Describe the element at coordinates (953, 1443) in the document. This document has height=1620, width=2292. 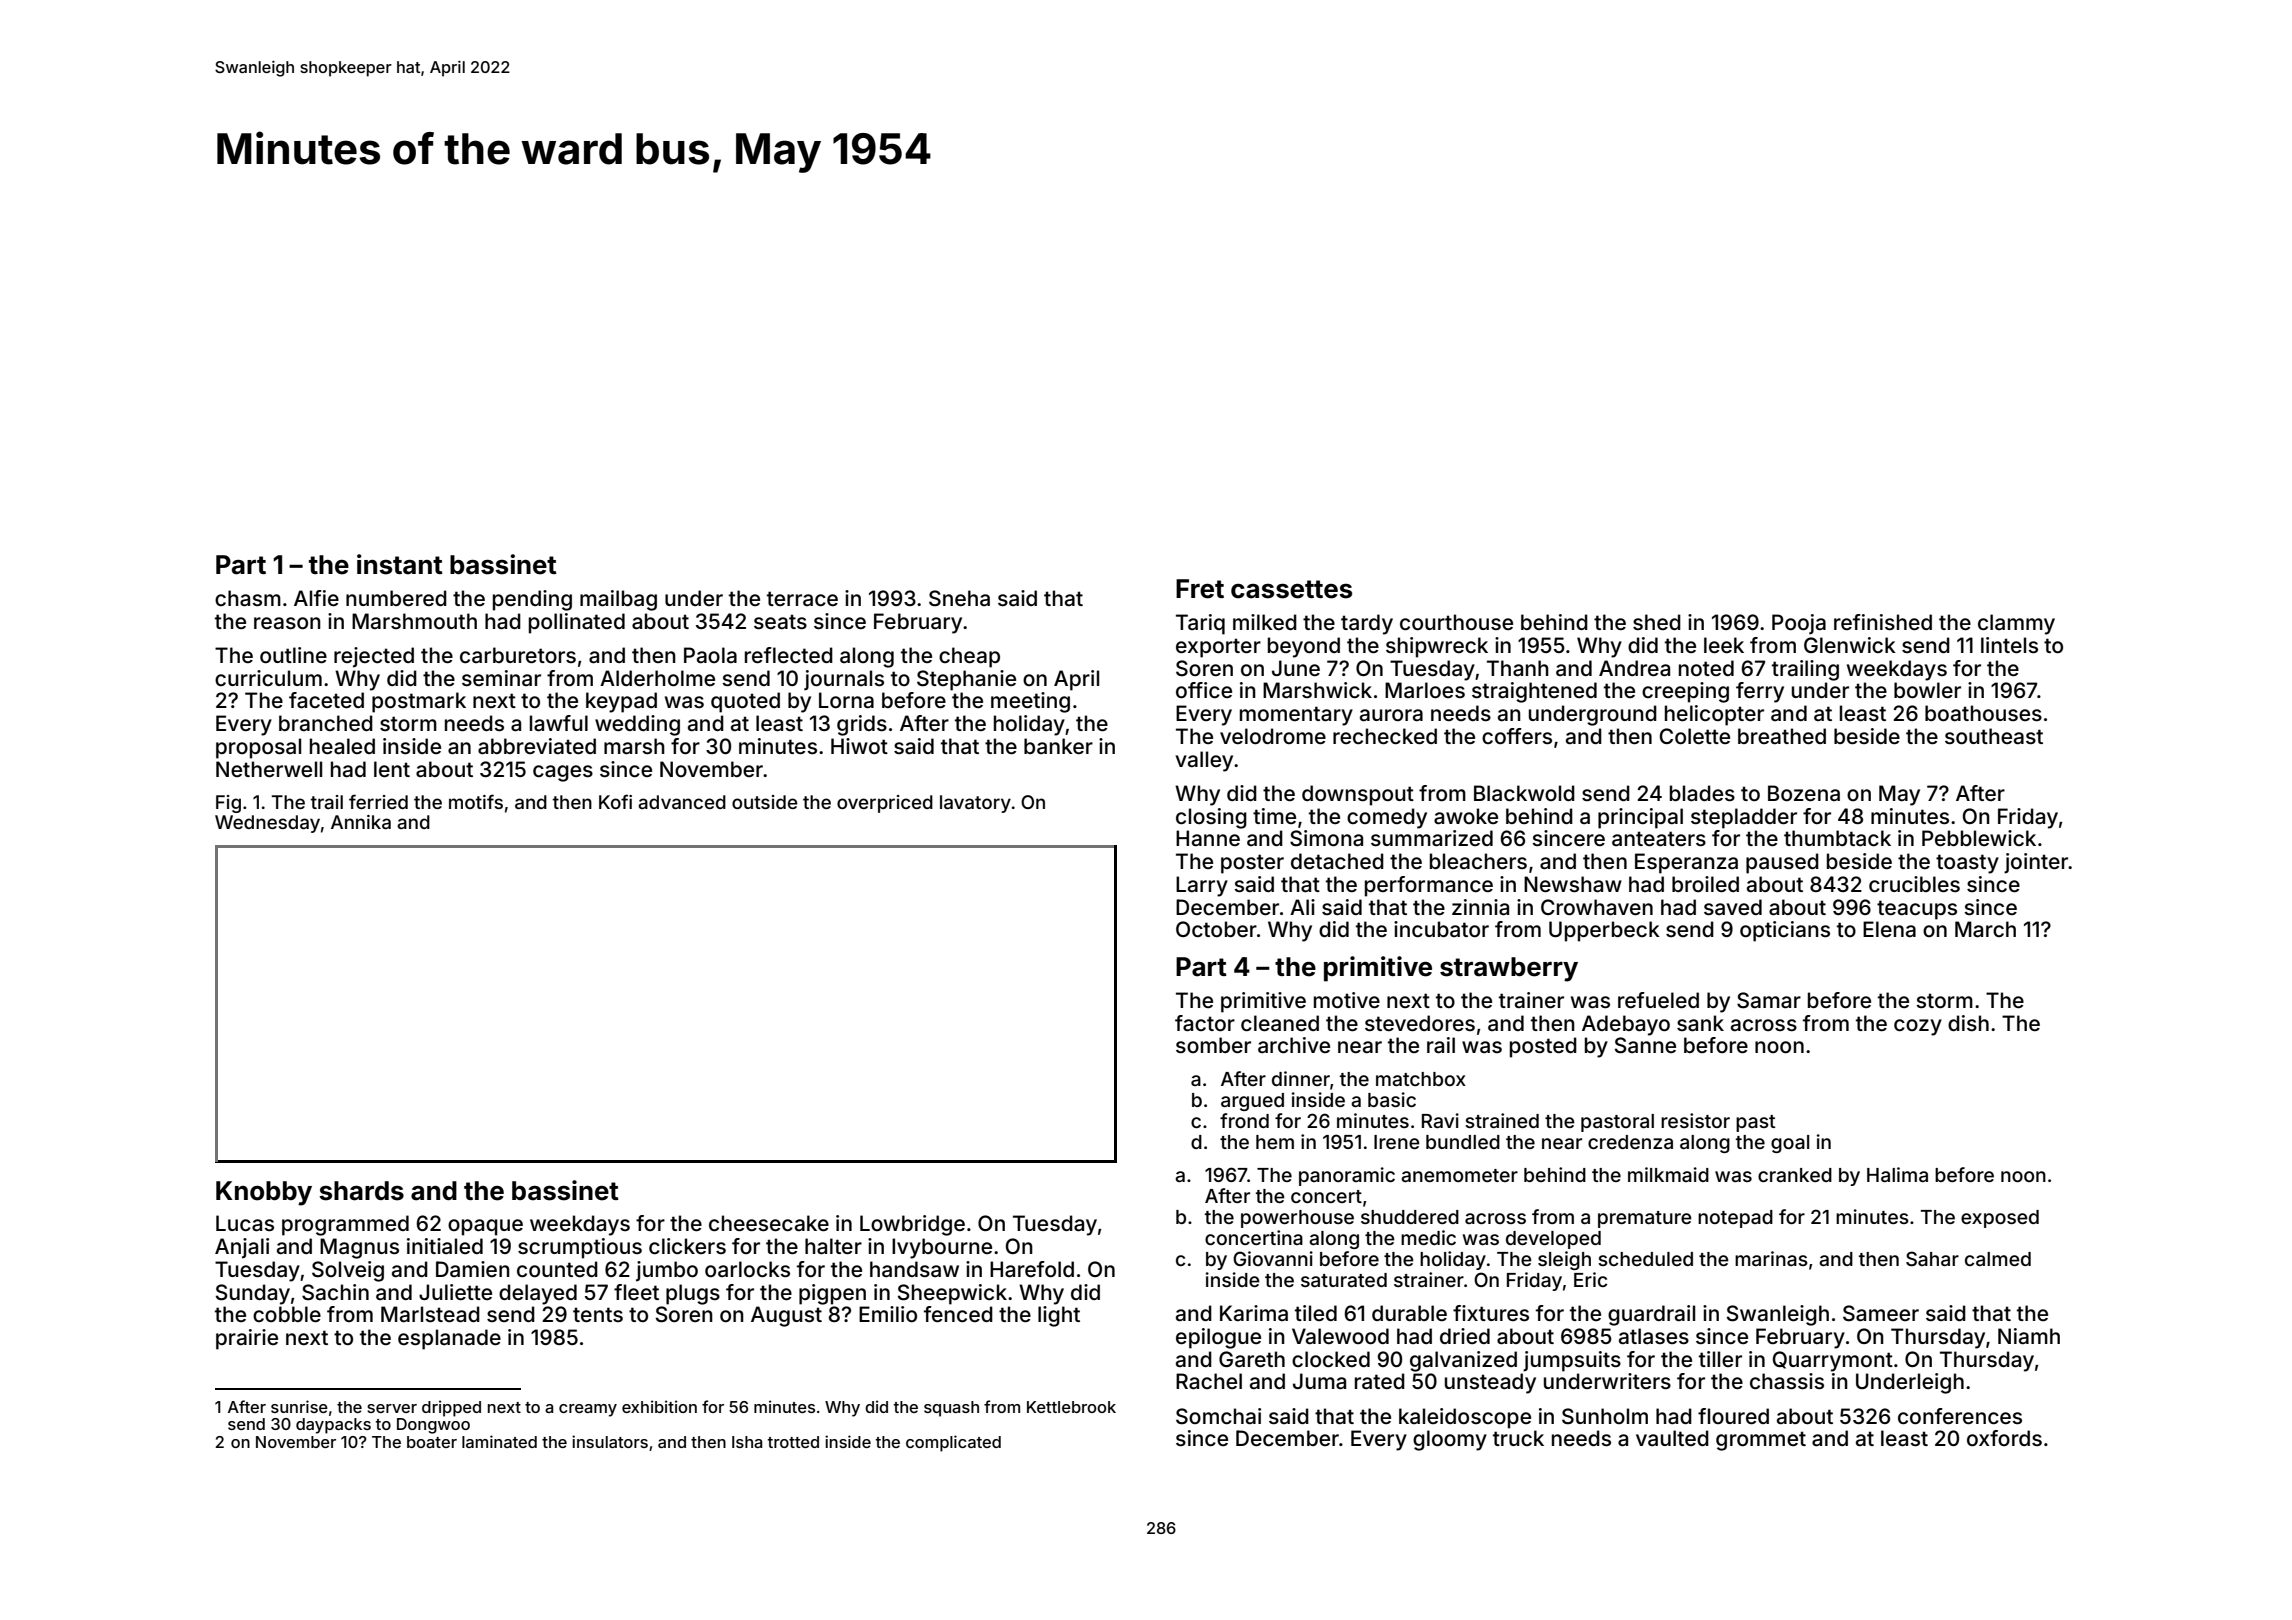
I see `complicated` at that location.
